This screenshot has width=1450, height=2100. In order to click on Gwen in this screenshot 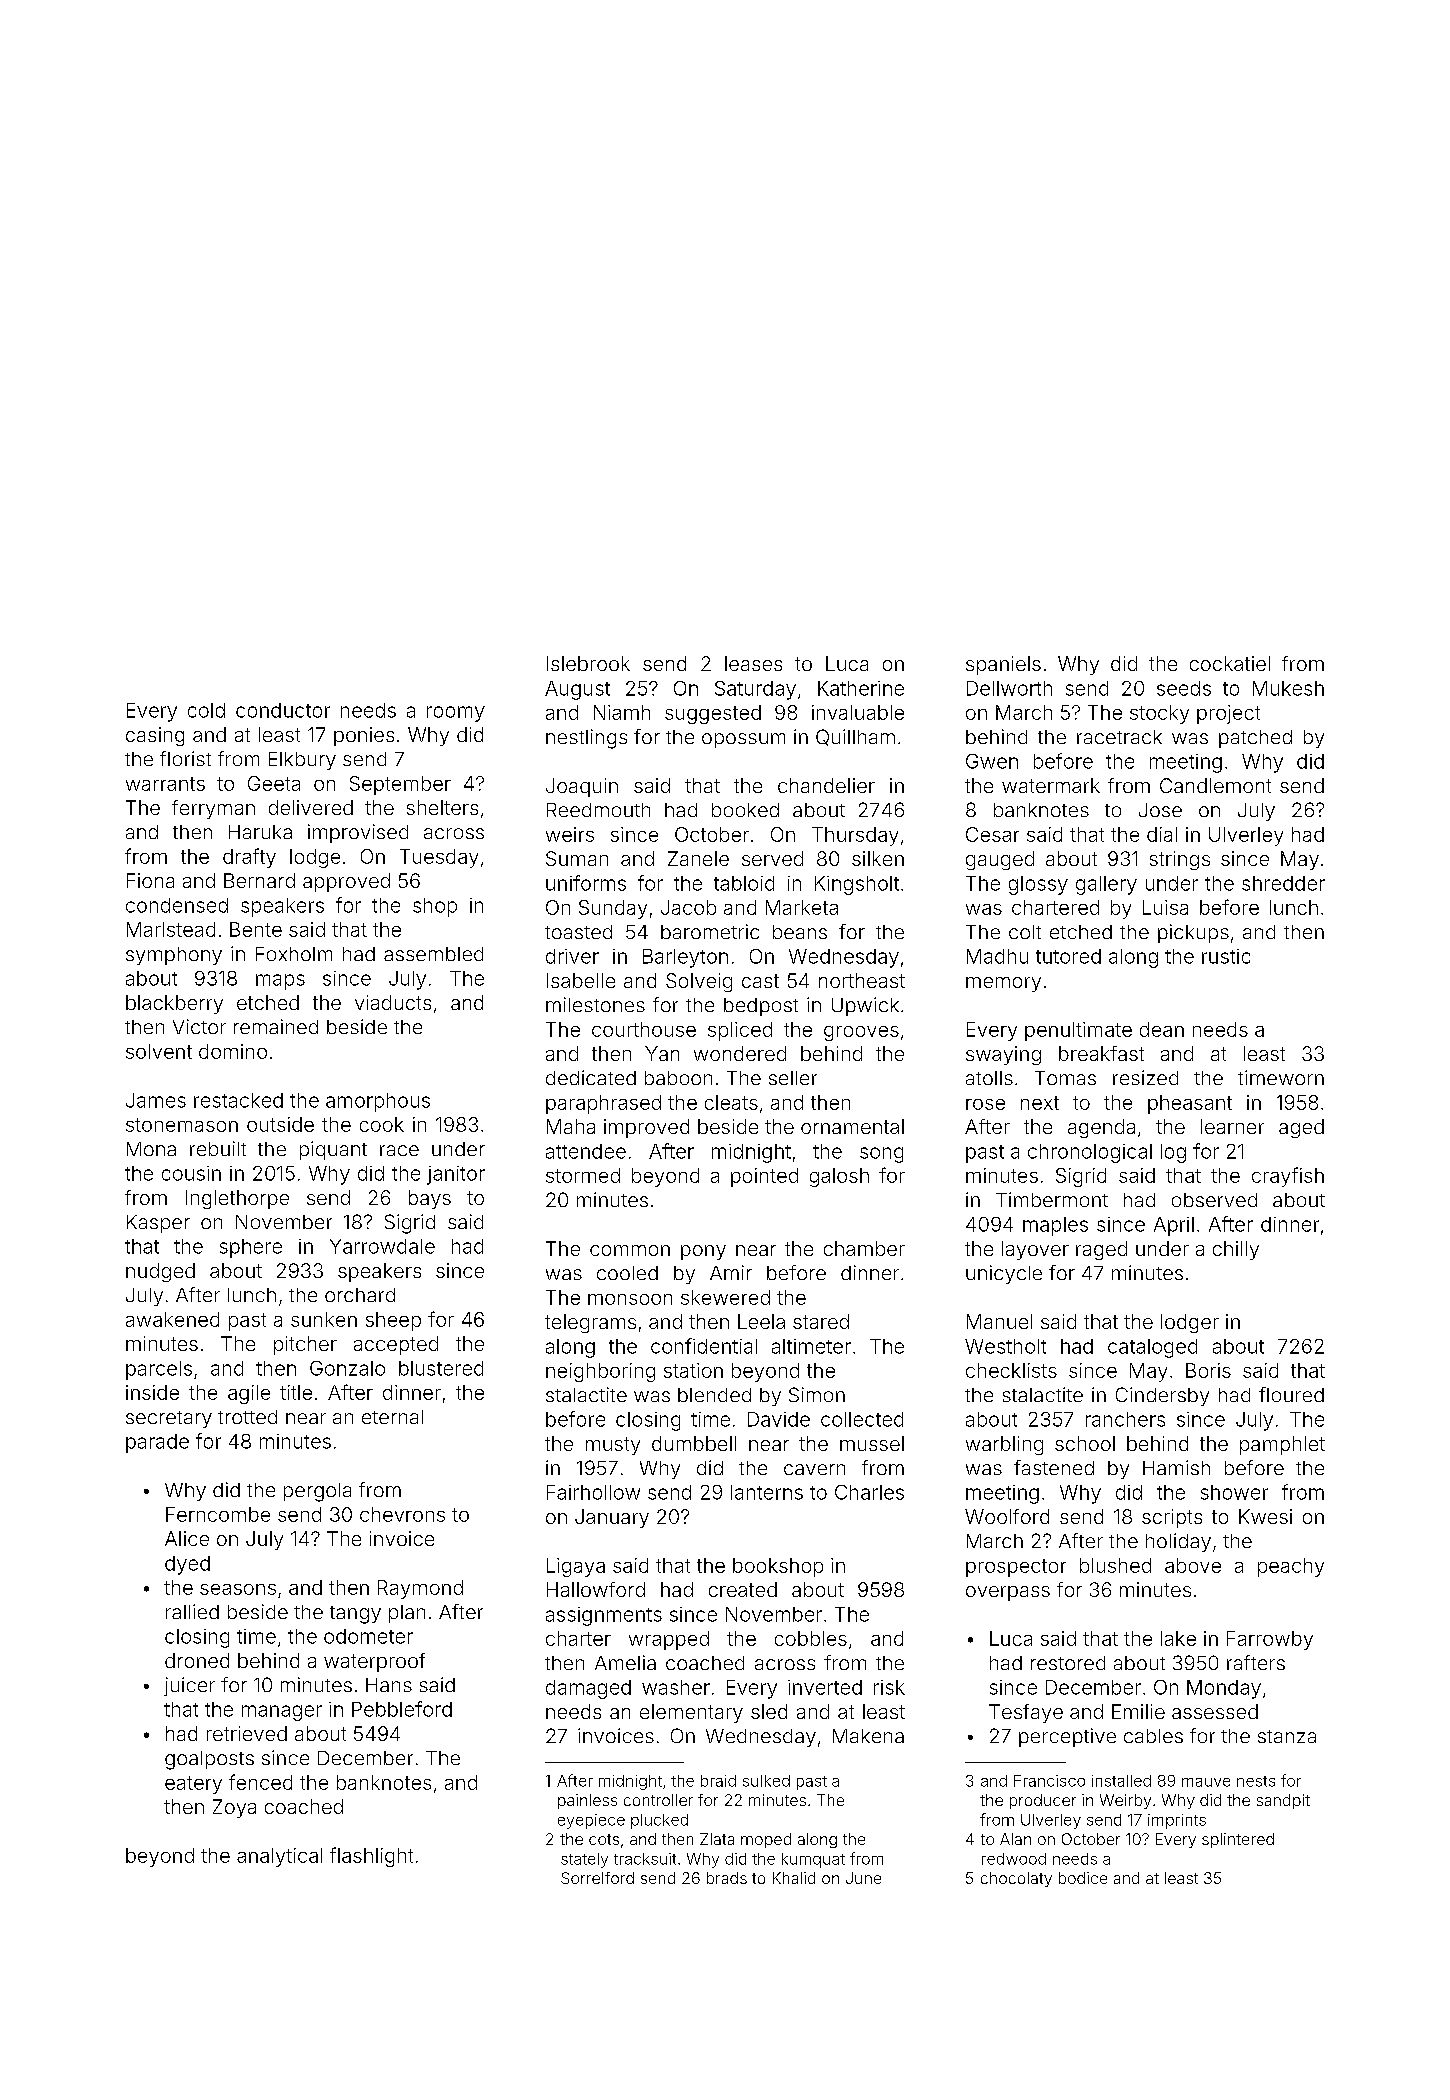, I will do `click(992, 761)`.
